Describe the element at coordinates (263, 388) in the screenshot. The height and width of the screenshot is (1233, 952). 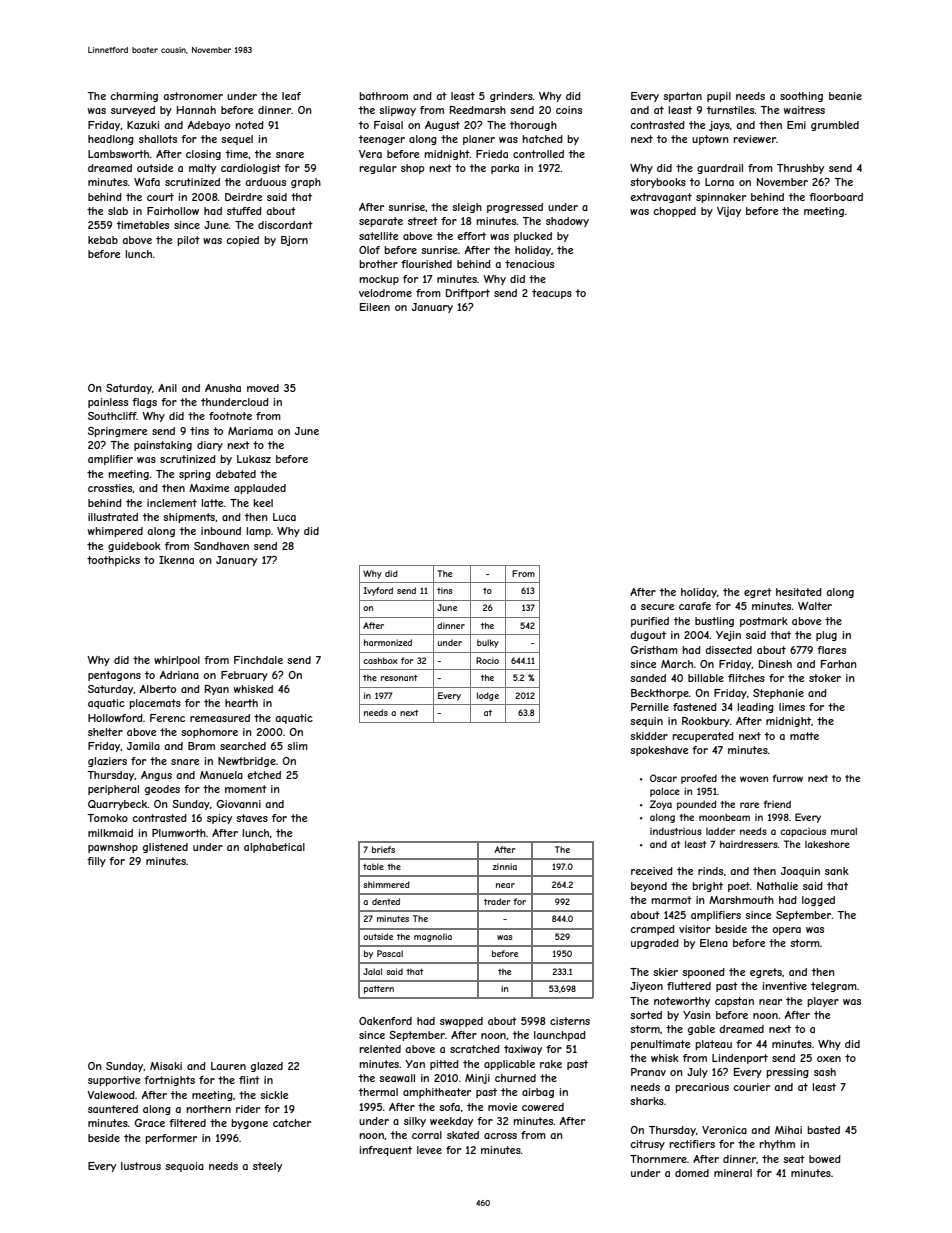
I see `moved` at that location.
